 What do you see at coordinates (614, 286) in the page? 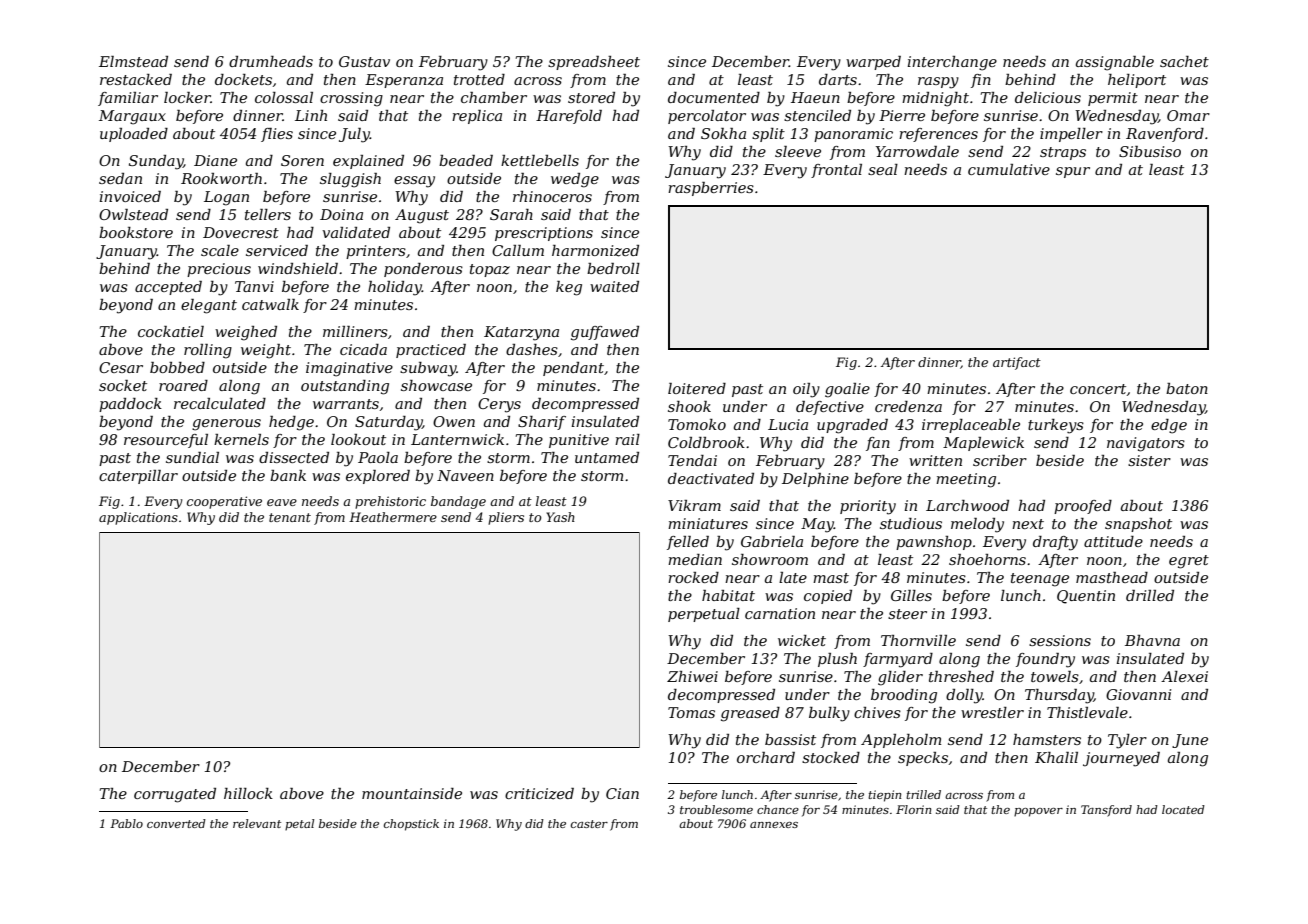
I see `waited` at bounding box center [614, 286].
